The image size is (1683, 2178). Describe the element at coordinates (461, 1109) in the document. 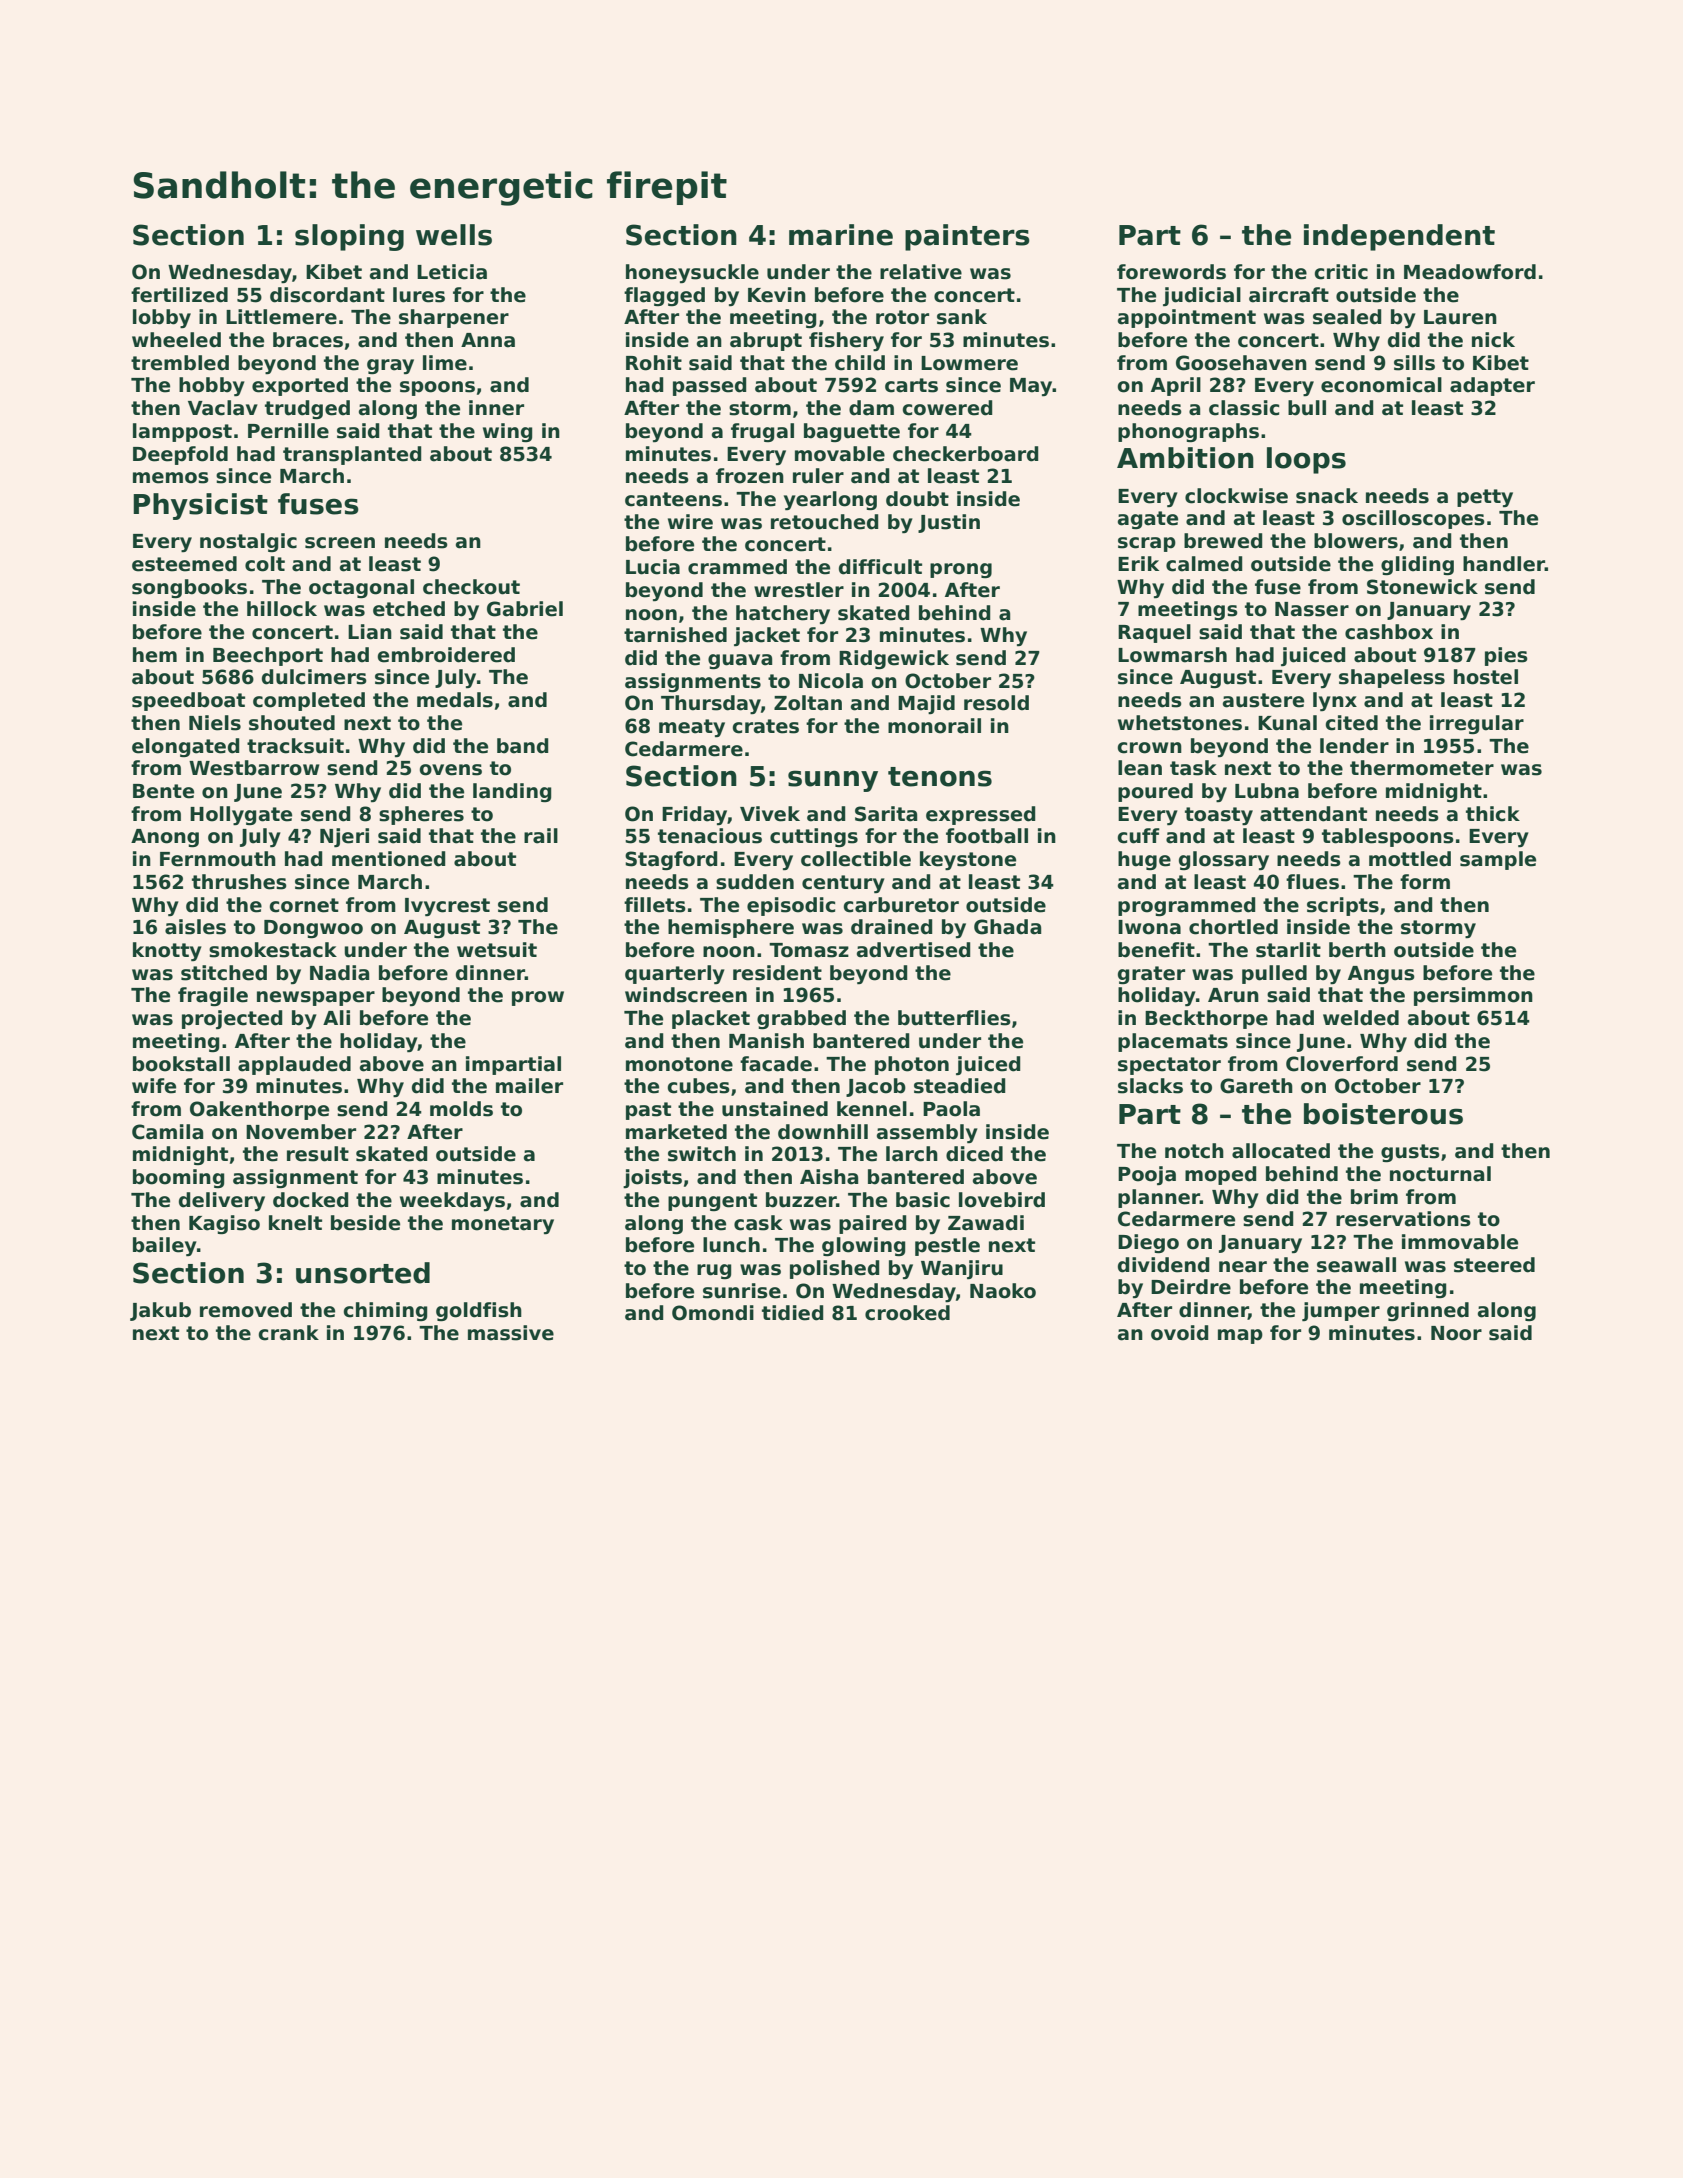

I see `molds` at that location.
